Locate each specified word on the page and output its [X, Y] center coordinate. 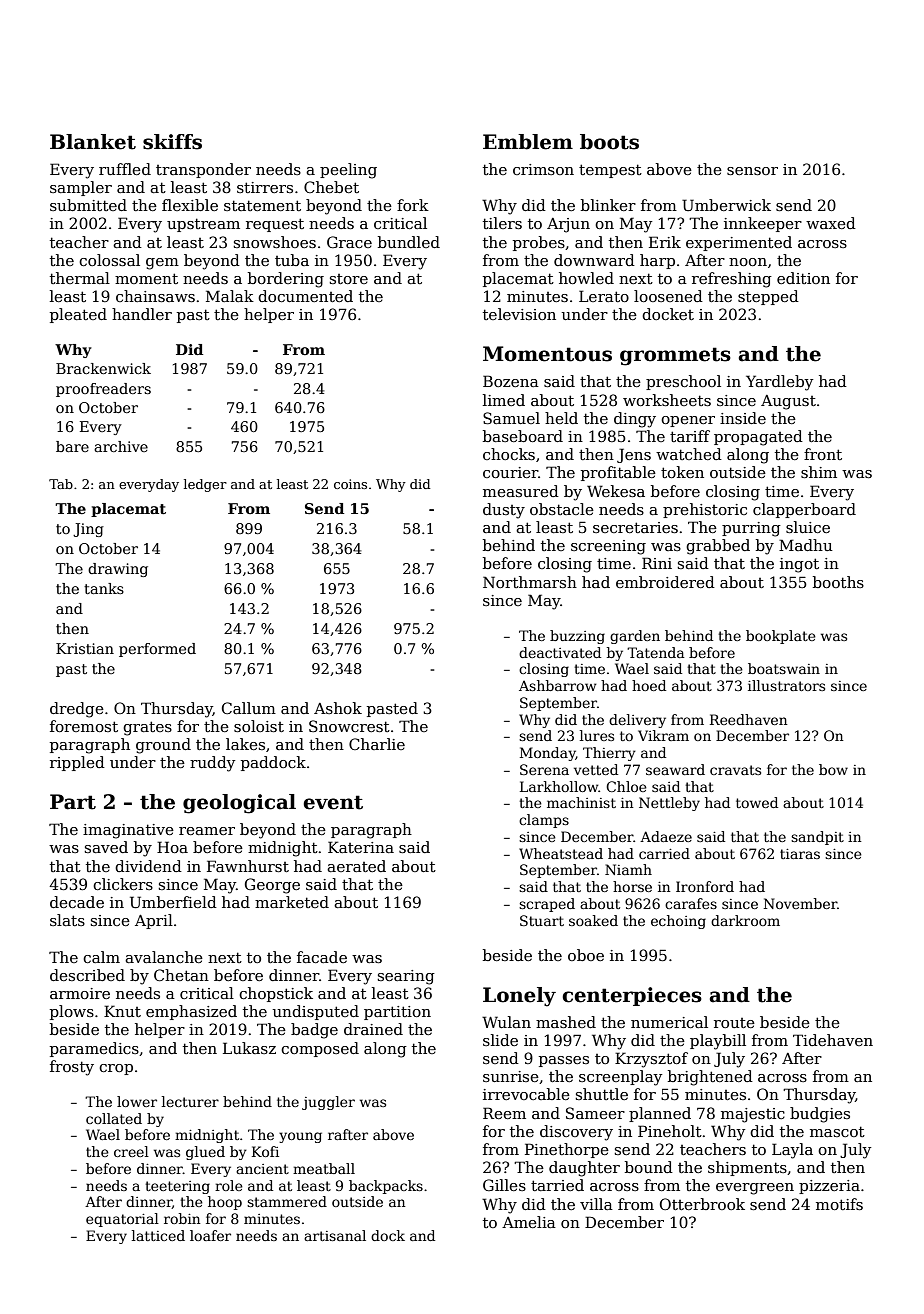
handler [142, 314]
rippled [77, 763]
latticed [158, 1235]
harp [657, 261]
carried [664, 853]
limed [504, 400]
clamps [544, 821]
